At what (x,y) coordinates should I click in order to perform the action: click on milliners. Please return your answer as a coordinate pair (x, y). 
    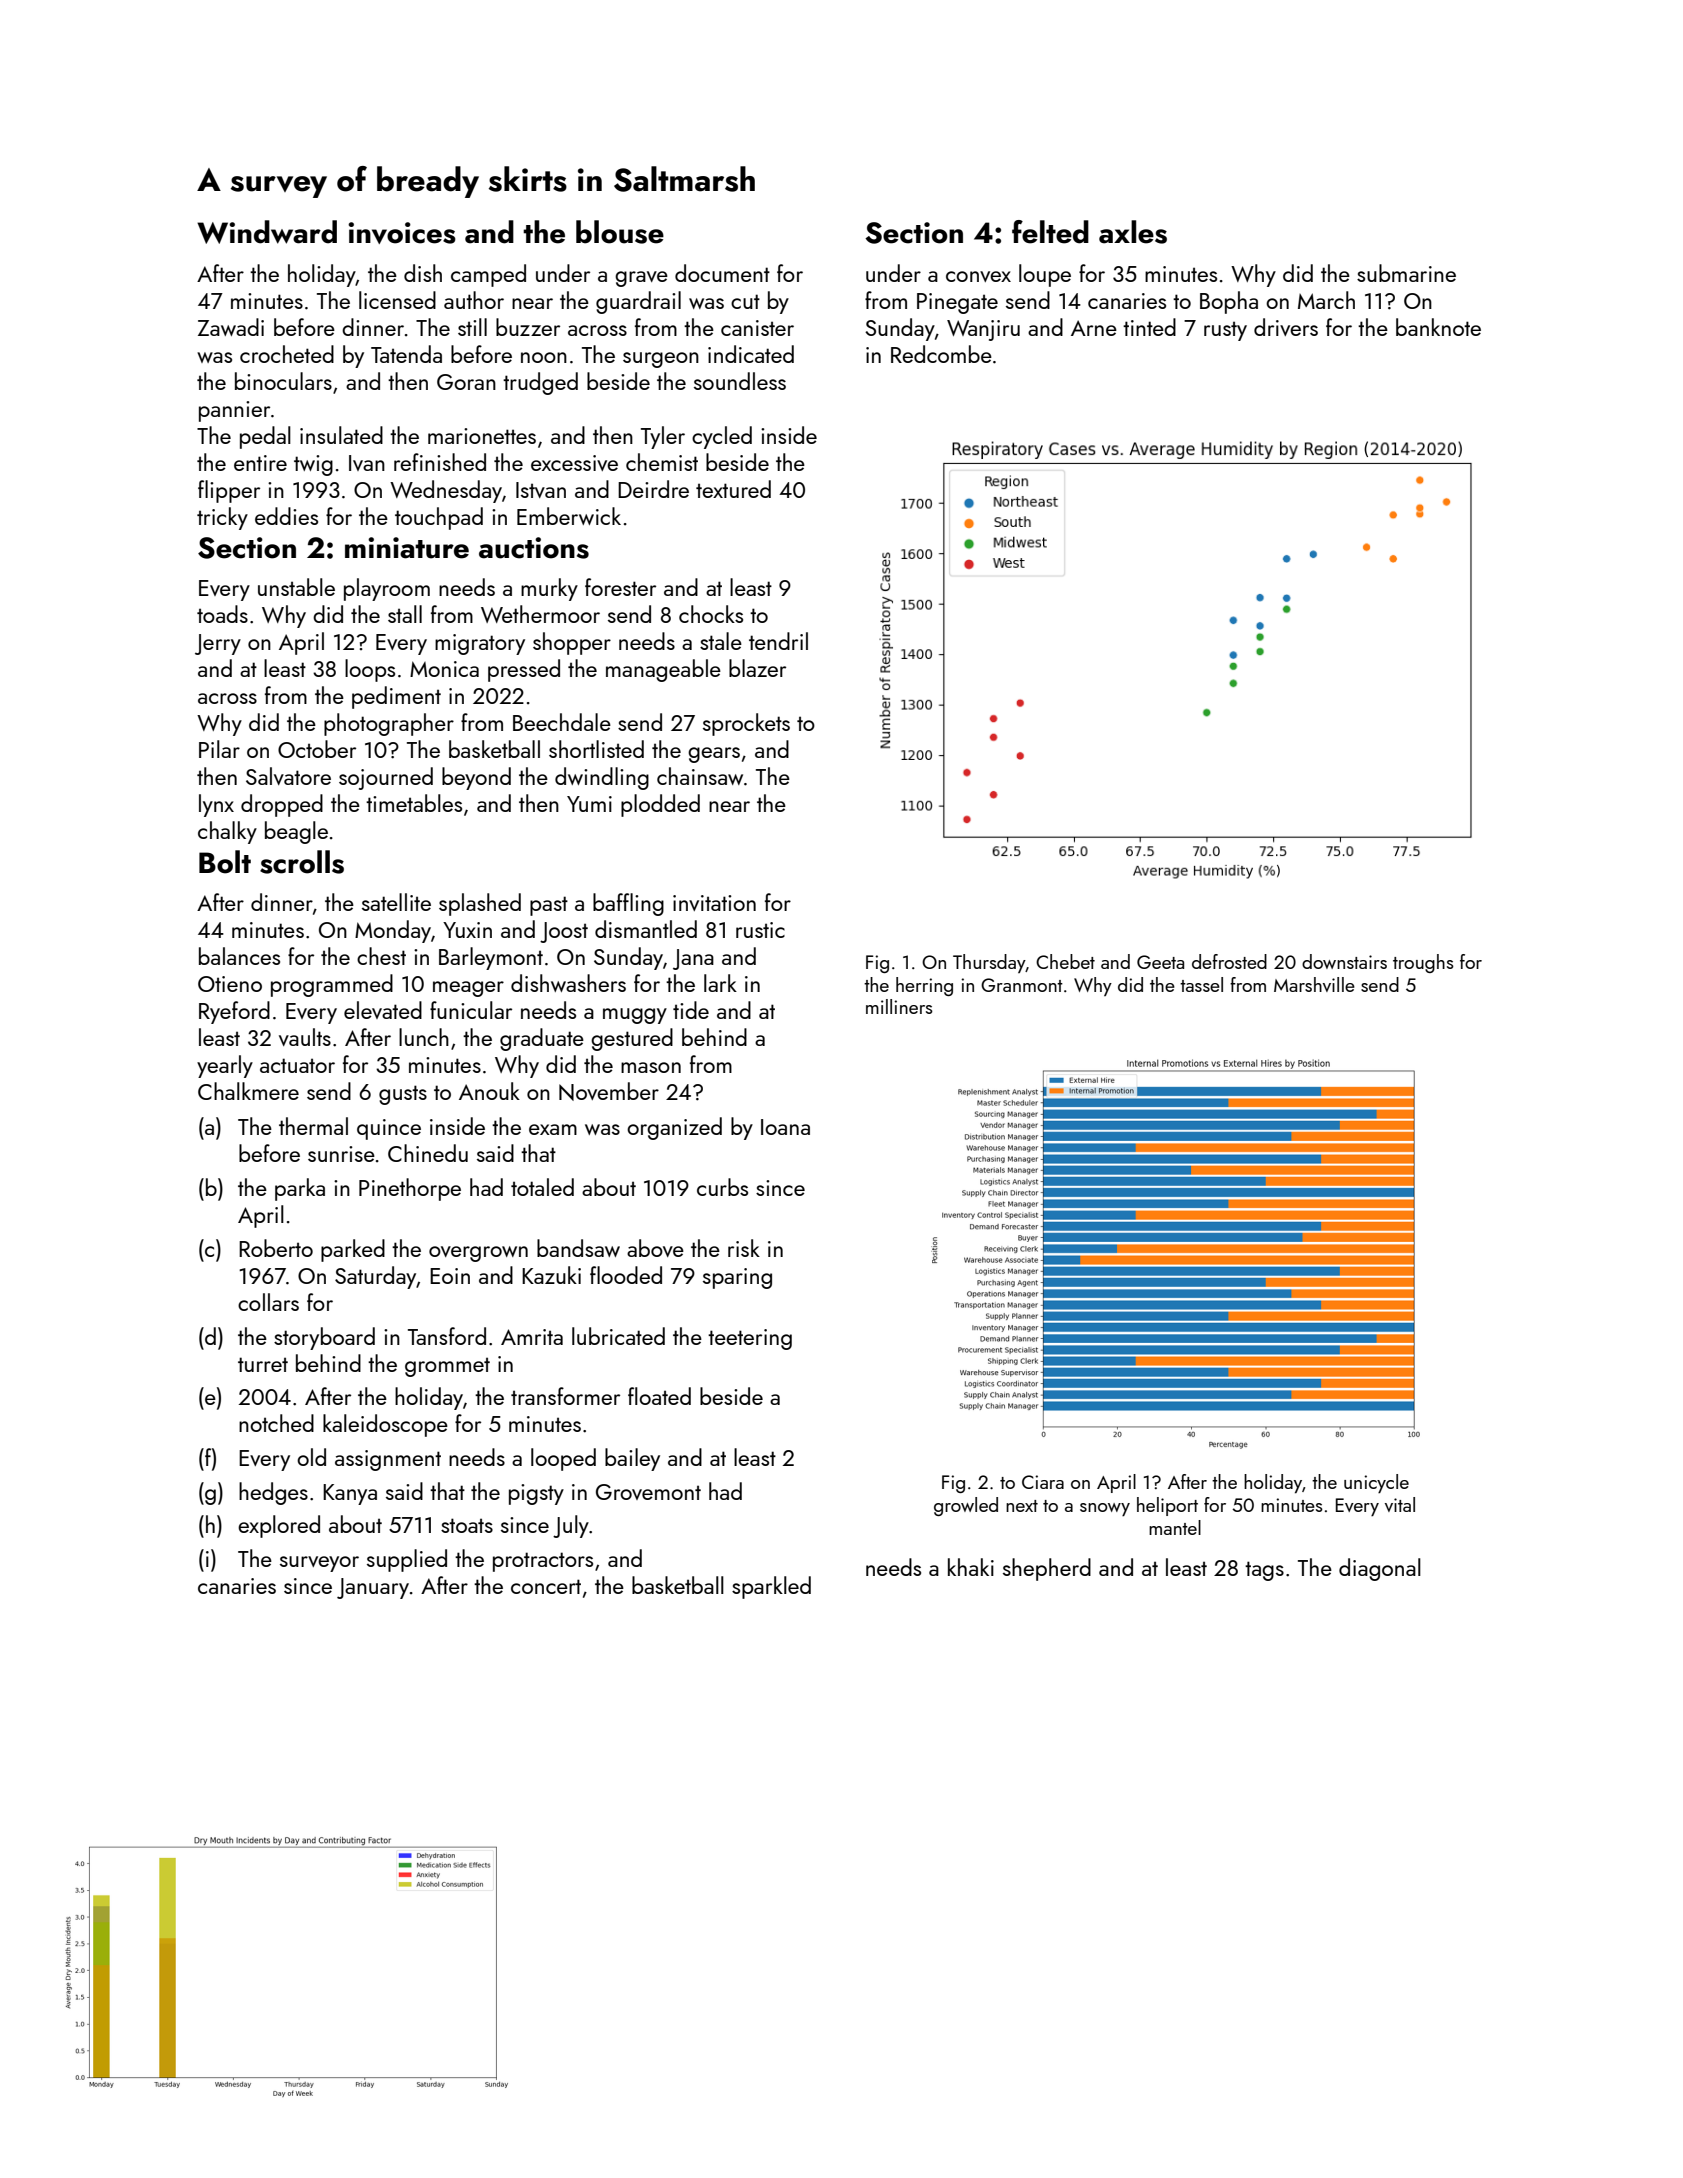
    Looking at the image, I should click on (899, 1006).
